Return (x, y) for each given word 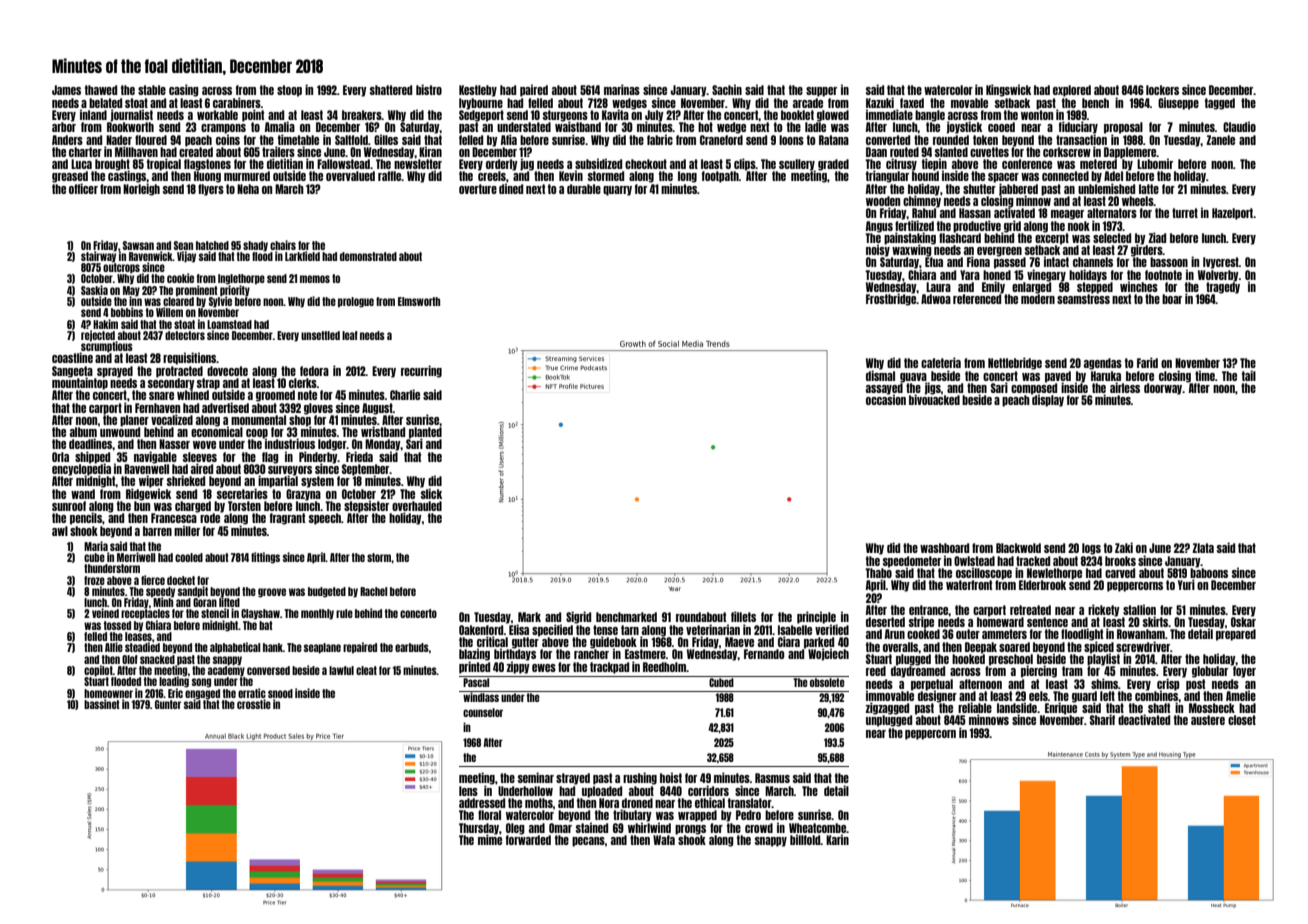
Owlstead (974, 561)
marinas (622, 89)
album (83, 432)
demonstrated (368, 256)
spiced (1099, 647)
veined (105, 613)
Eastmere (645, 654)
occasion (886, 400)
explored (1072, 91)
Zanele (1220, 140)
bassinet (102, 704)
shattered (391, 90)
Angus (879, 226)
